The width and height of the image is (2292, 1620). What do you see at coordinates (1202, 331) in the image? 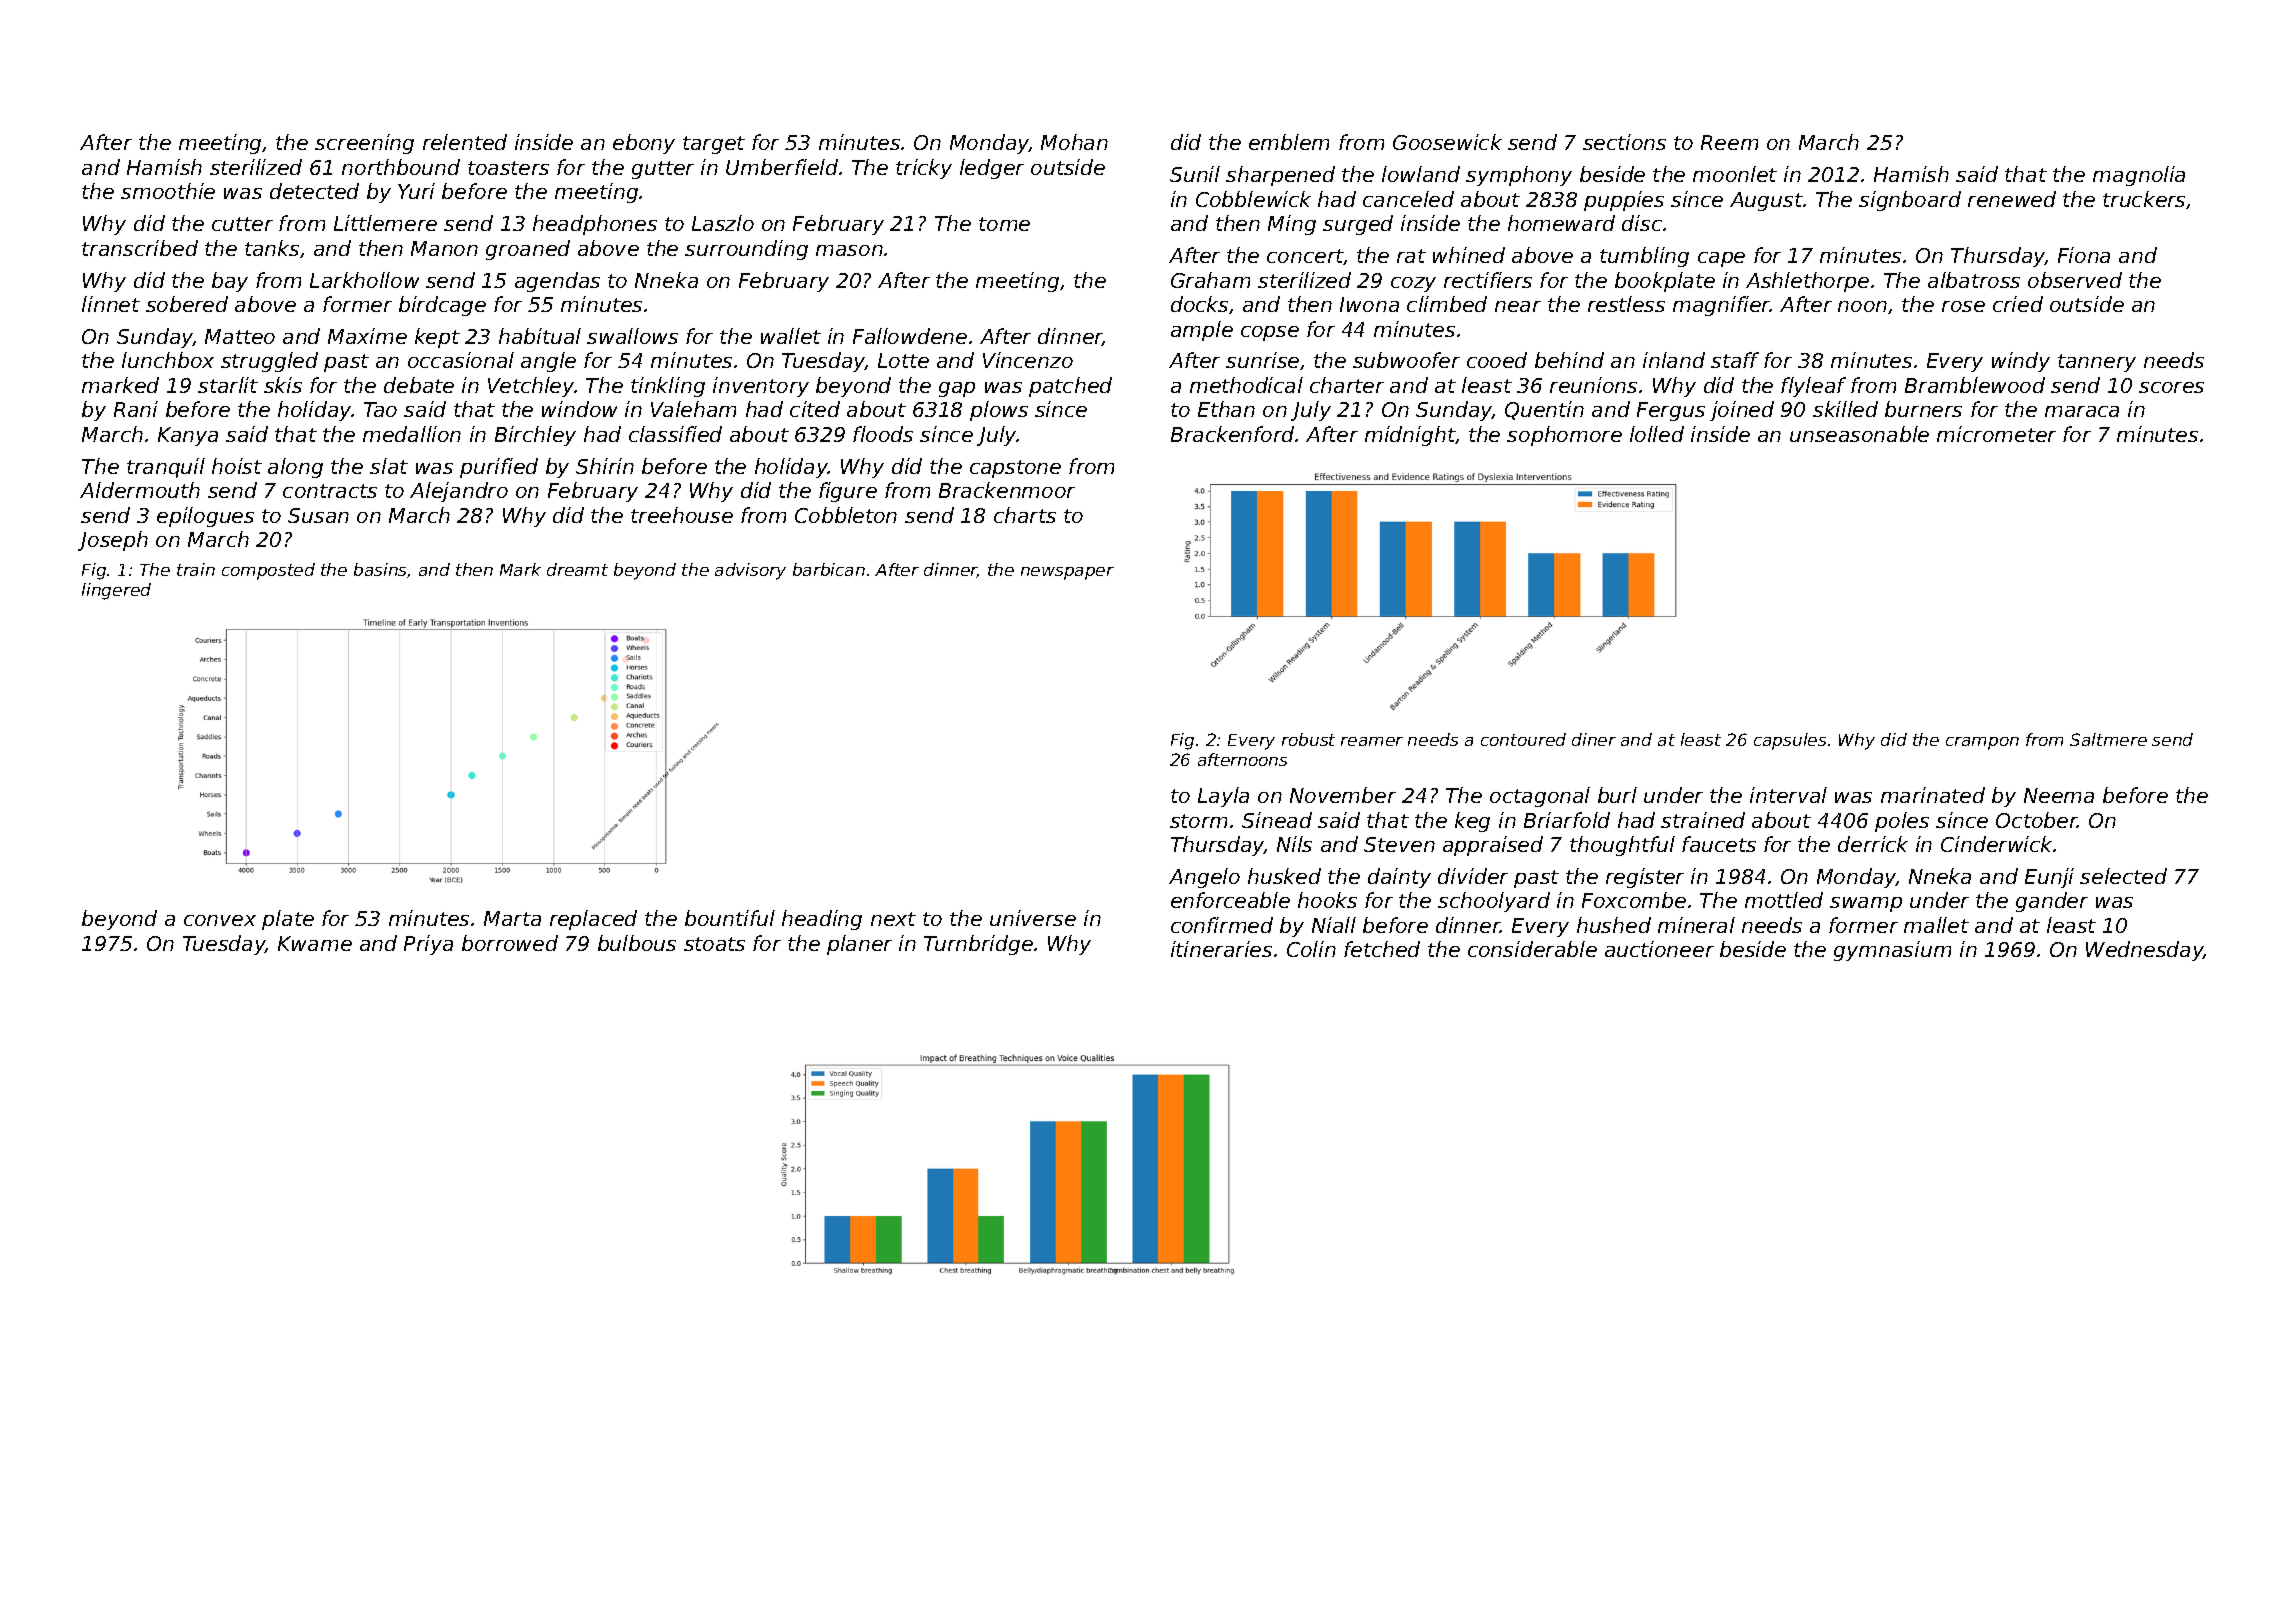
I see `ample` at bounding box center [1202, 331].
